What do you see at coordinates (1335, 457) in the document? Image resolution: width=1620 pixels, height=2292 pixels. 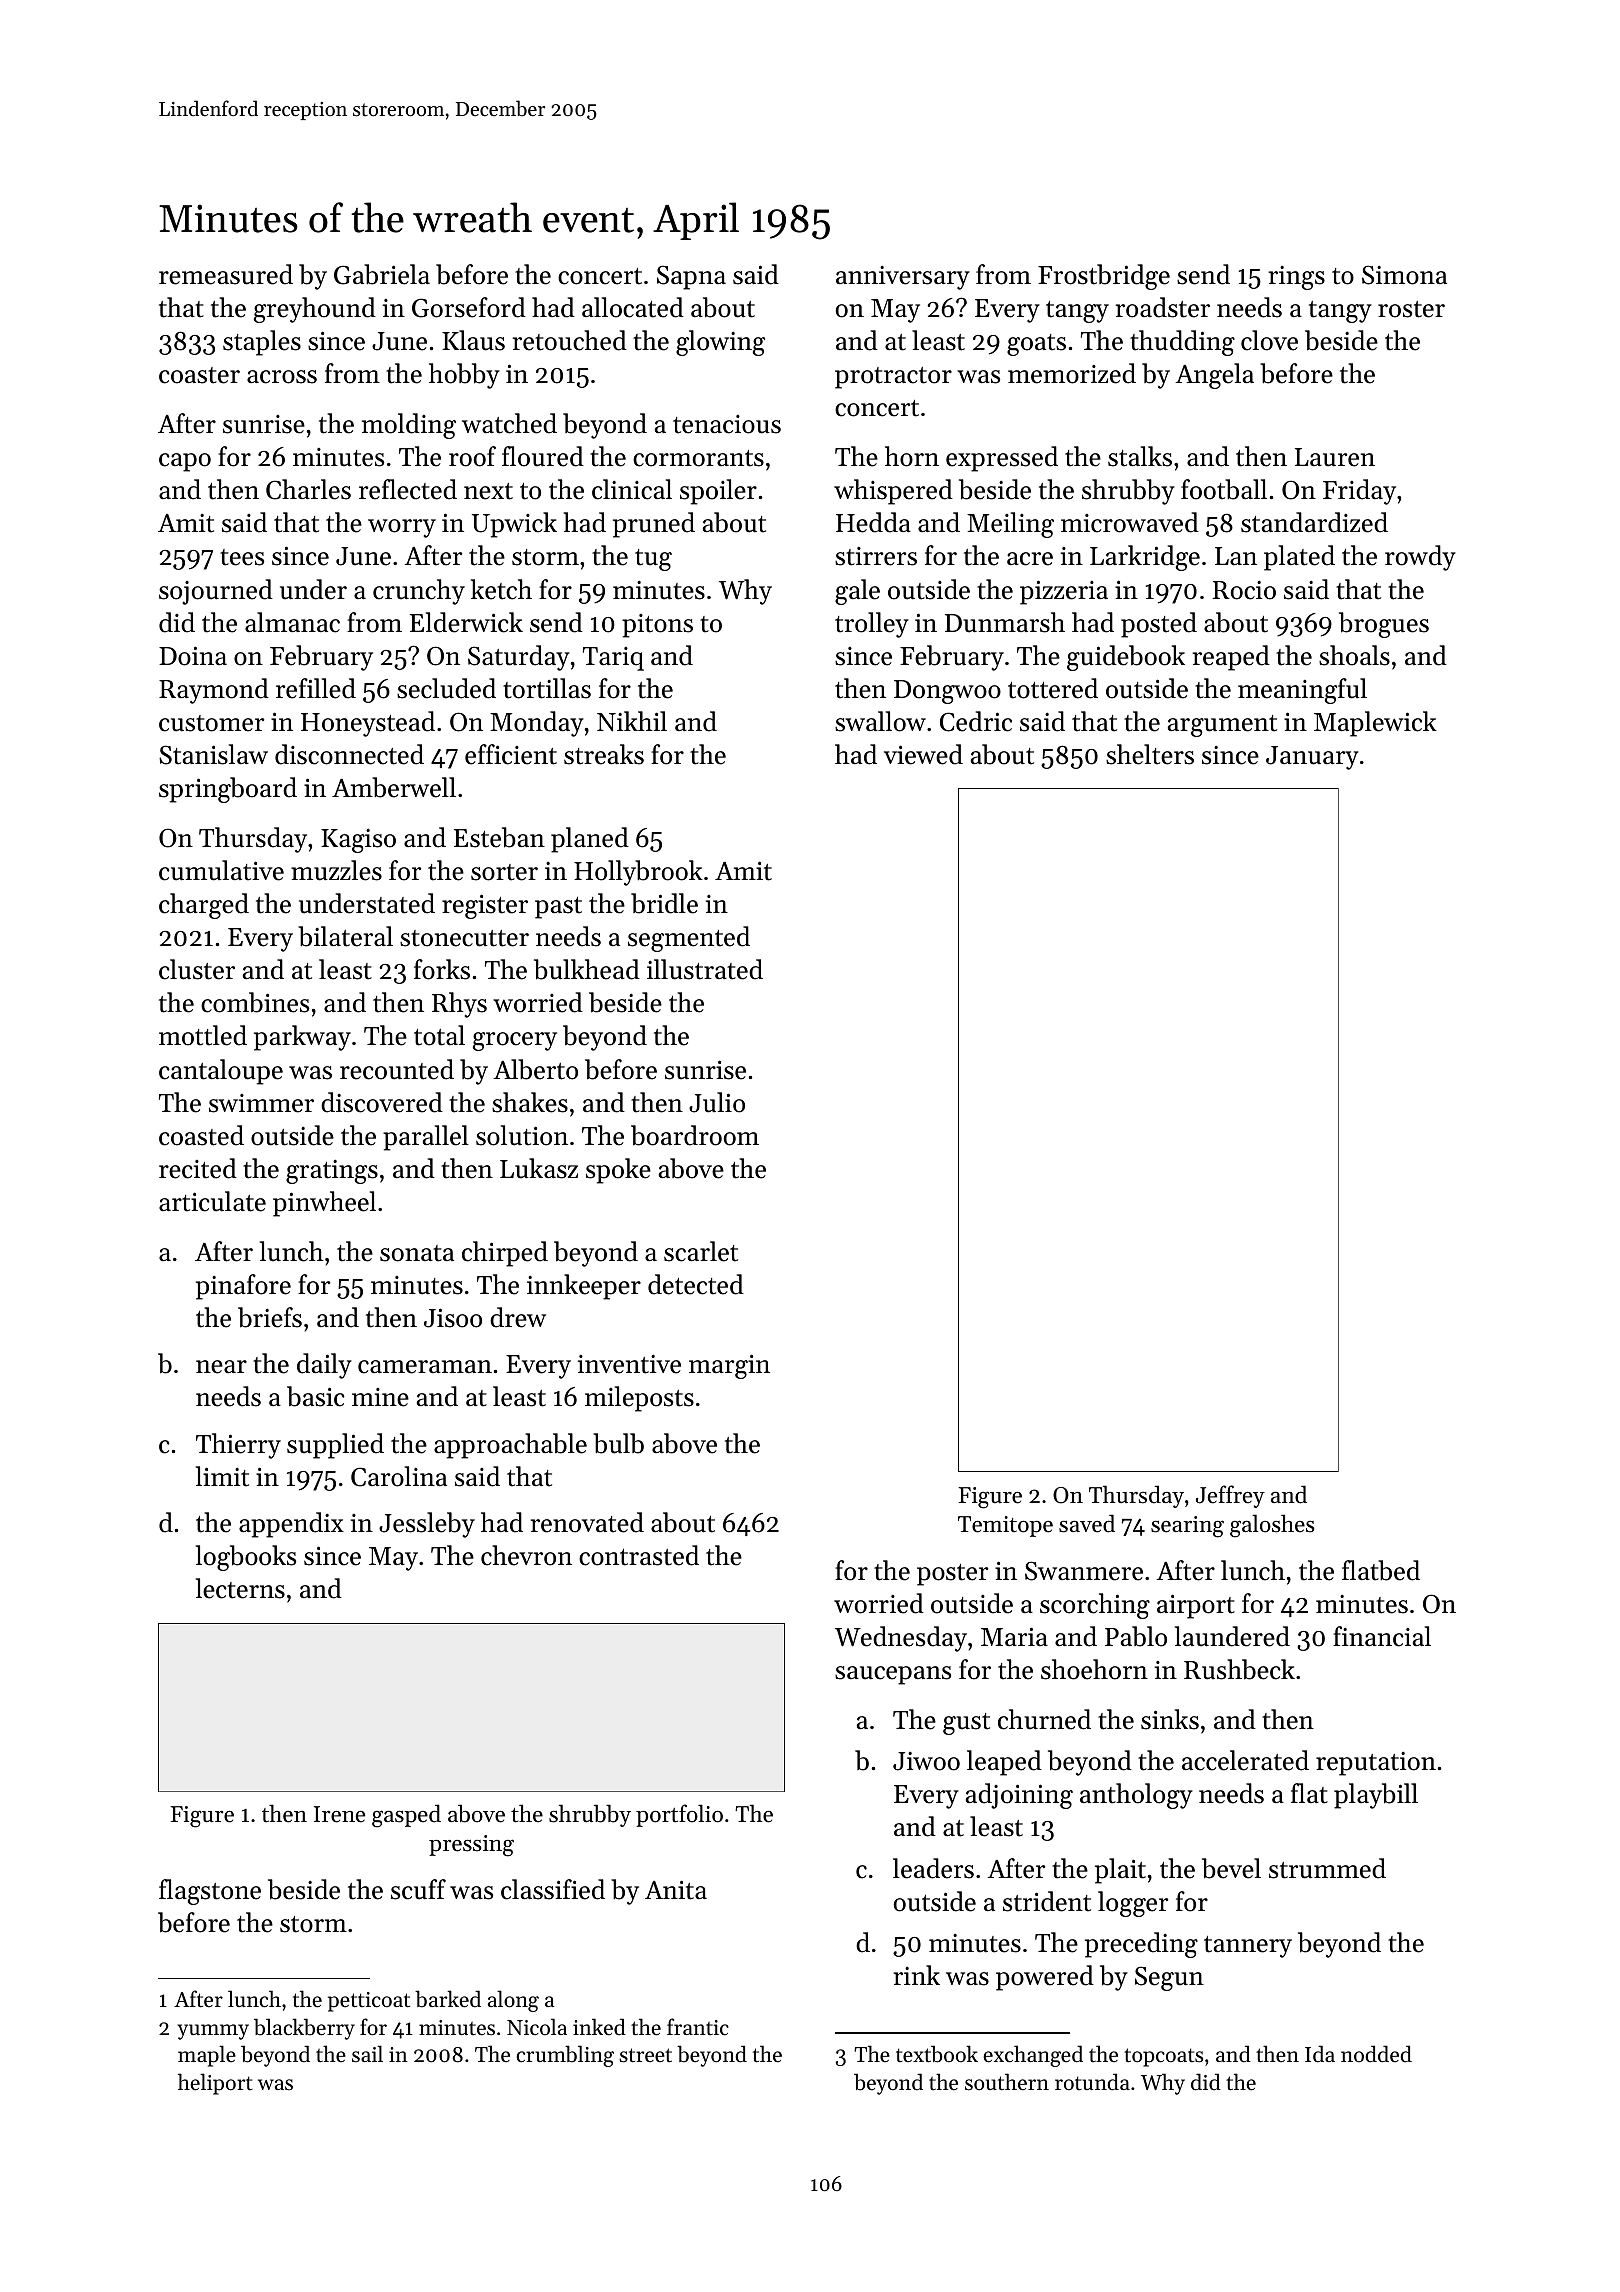 I see `Lauren` at bounding box center [1335, 457].
